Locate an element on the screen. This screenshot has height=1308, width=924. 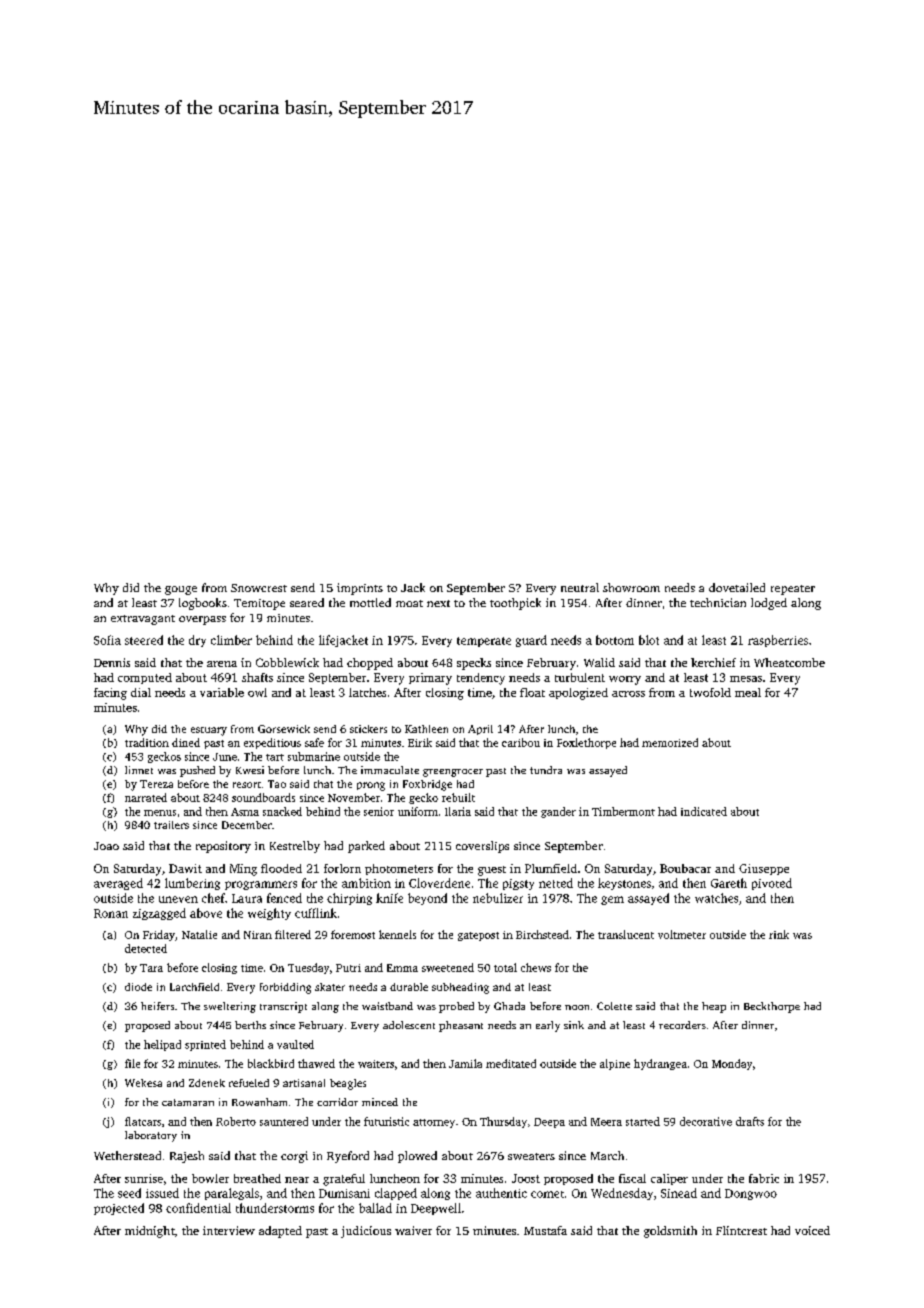
neutral is located at coordinates (580, 587).
